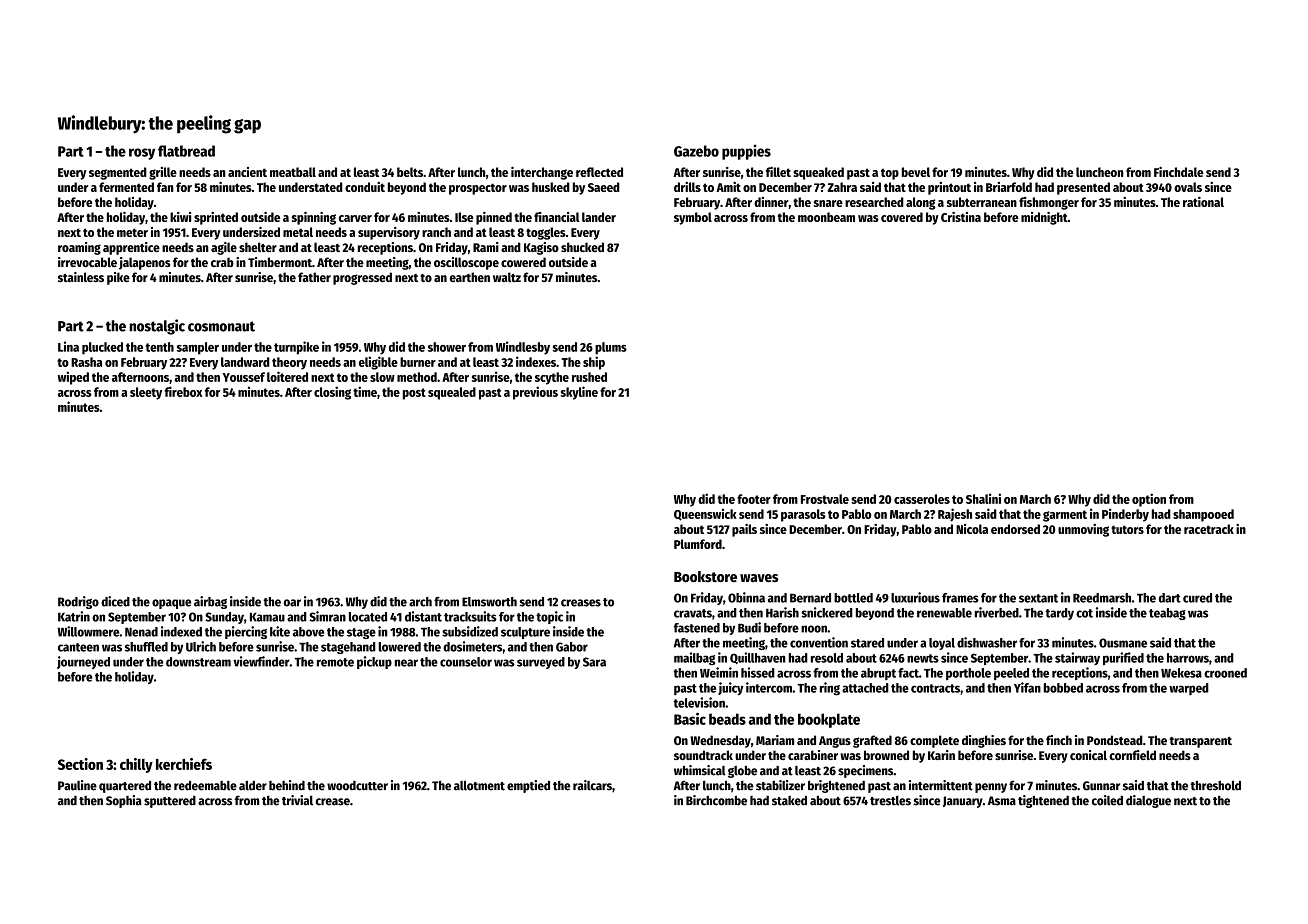 This page has height=924, width=1308. Describe the element at coordinates (780, 785) in the page. I see `stabilizer` at that location.
